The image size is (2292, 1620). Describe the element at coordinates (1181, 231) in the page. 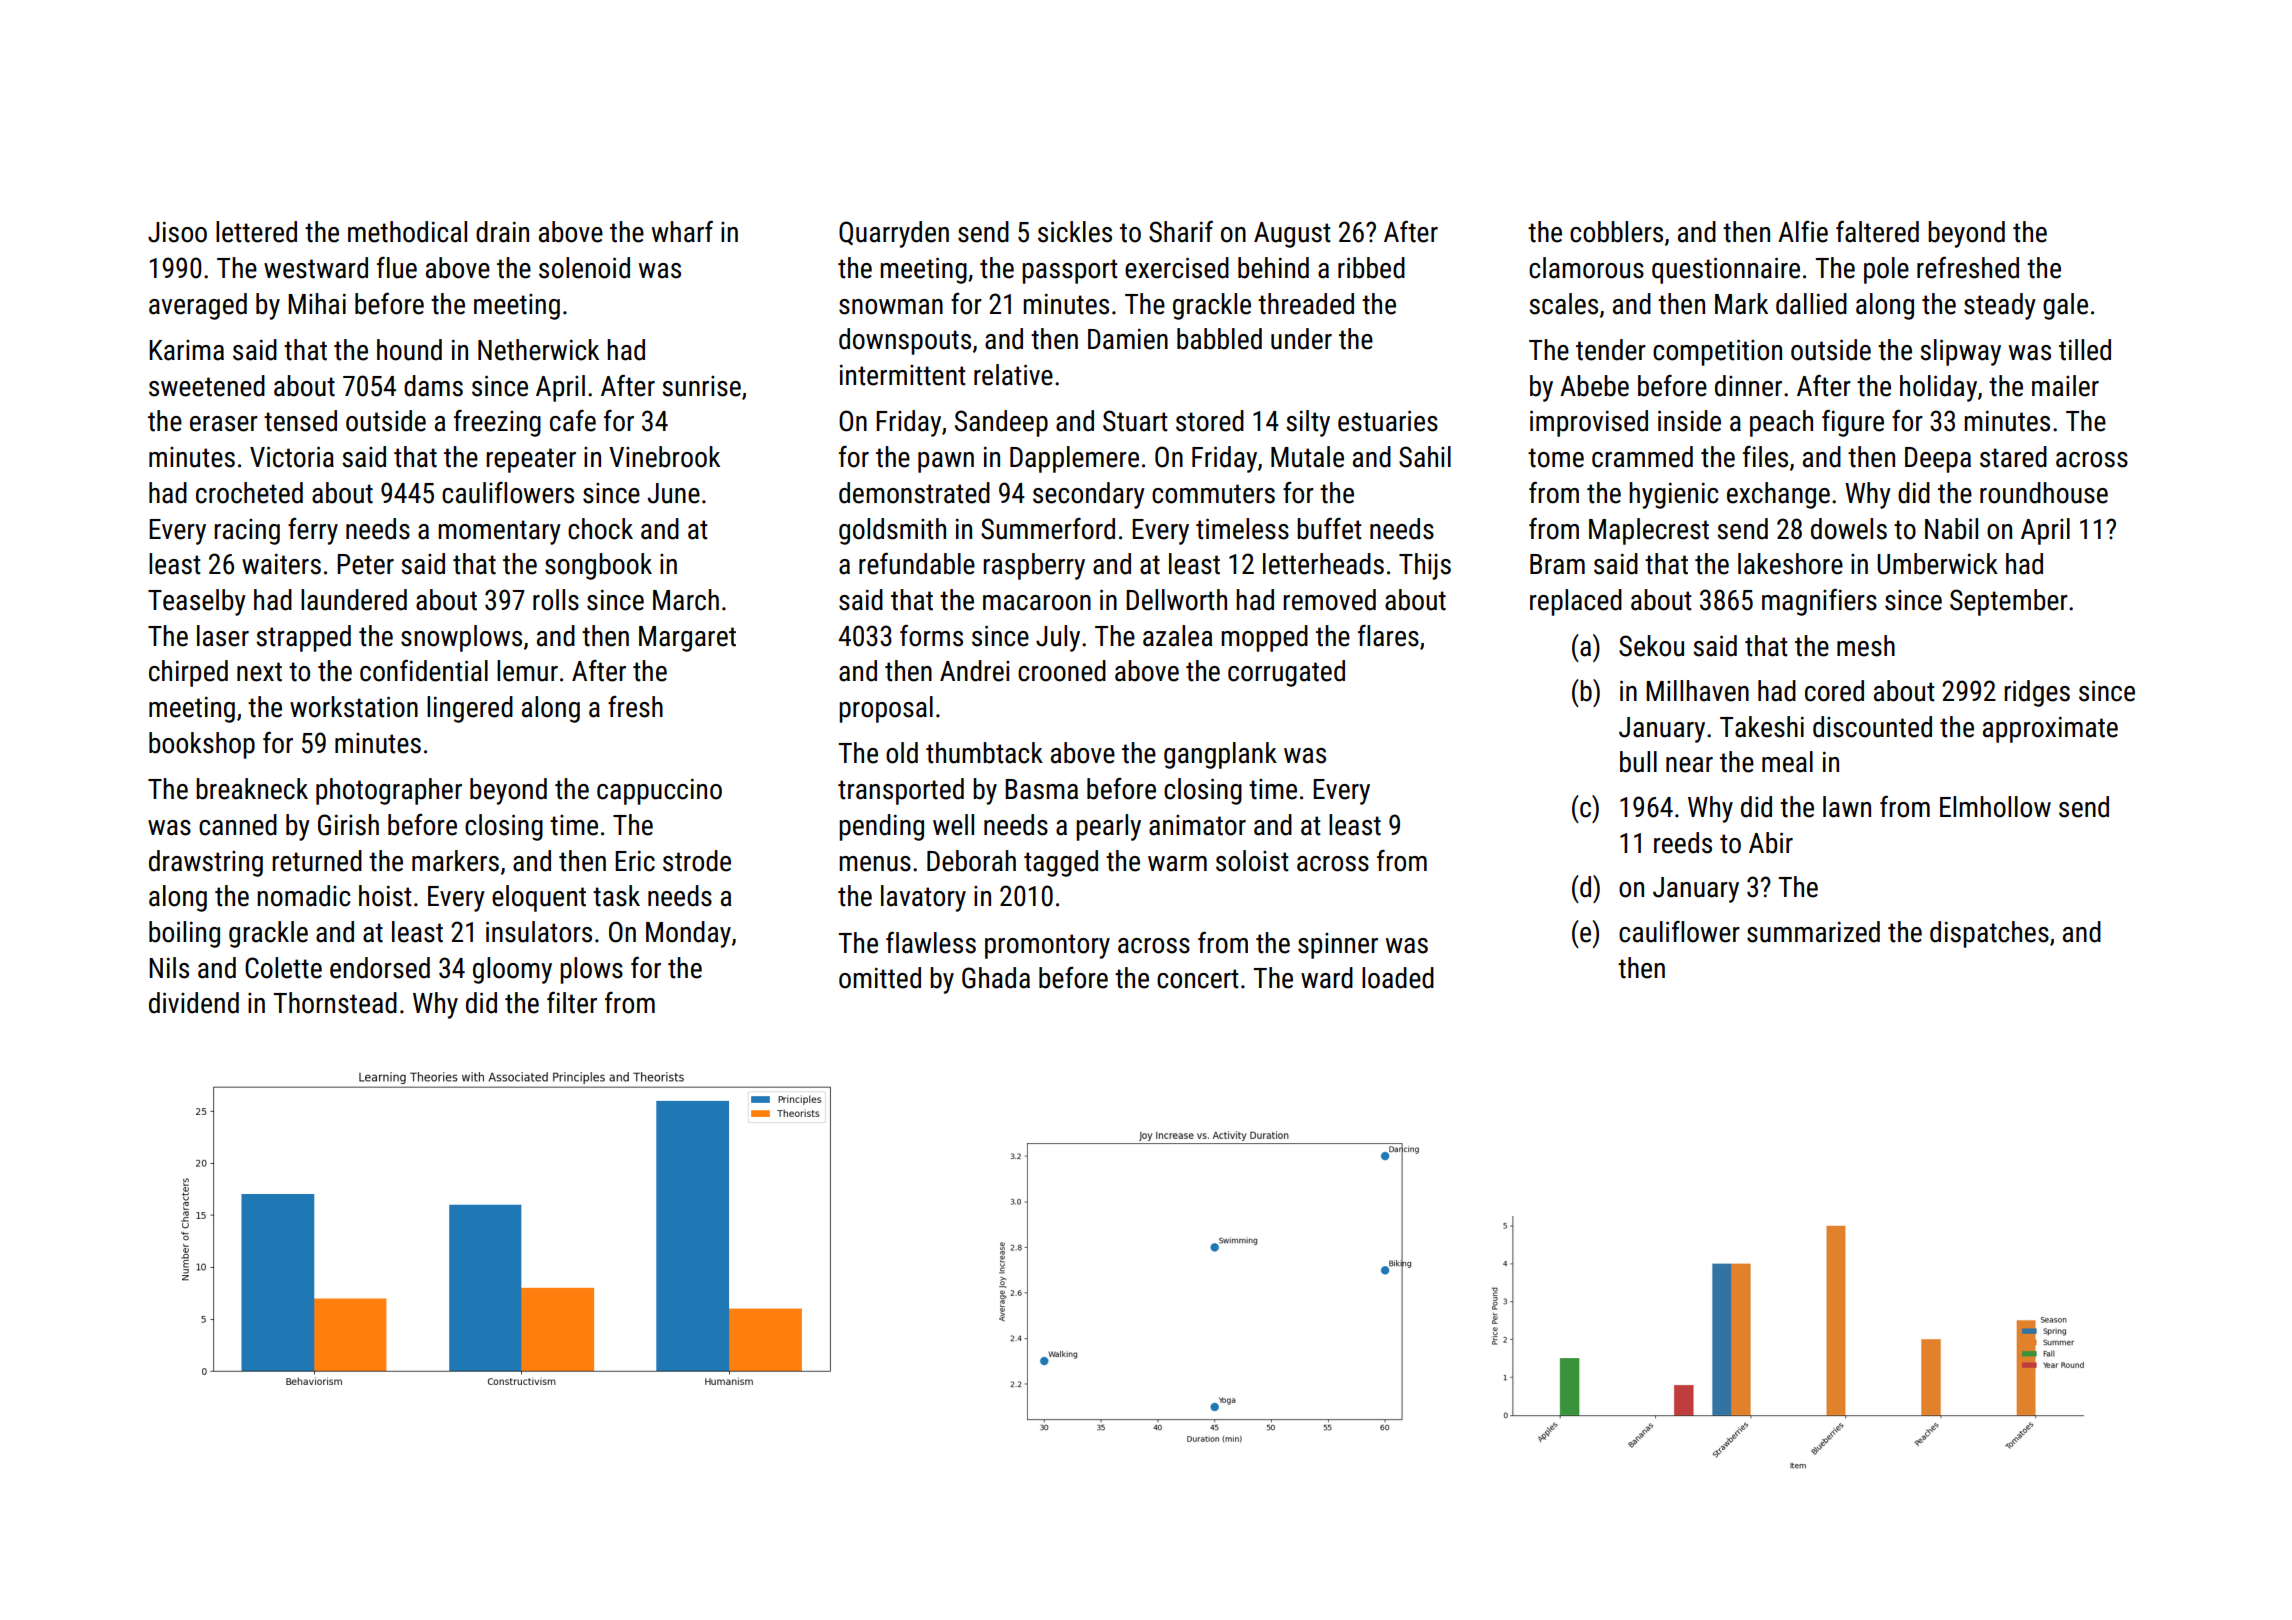

I see `Sharif` at that location.
